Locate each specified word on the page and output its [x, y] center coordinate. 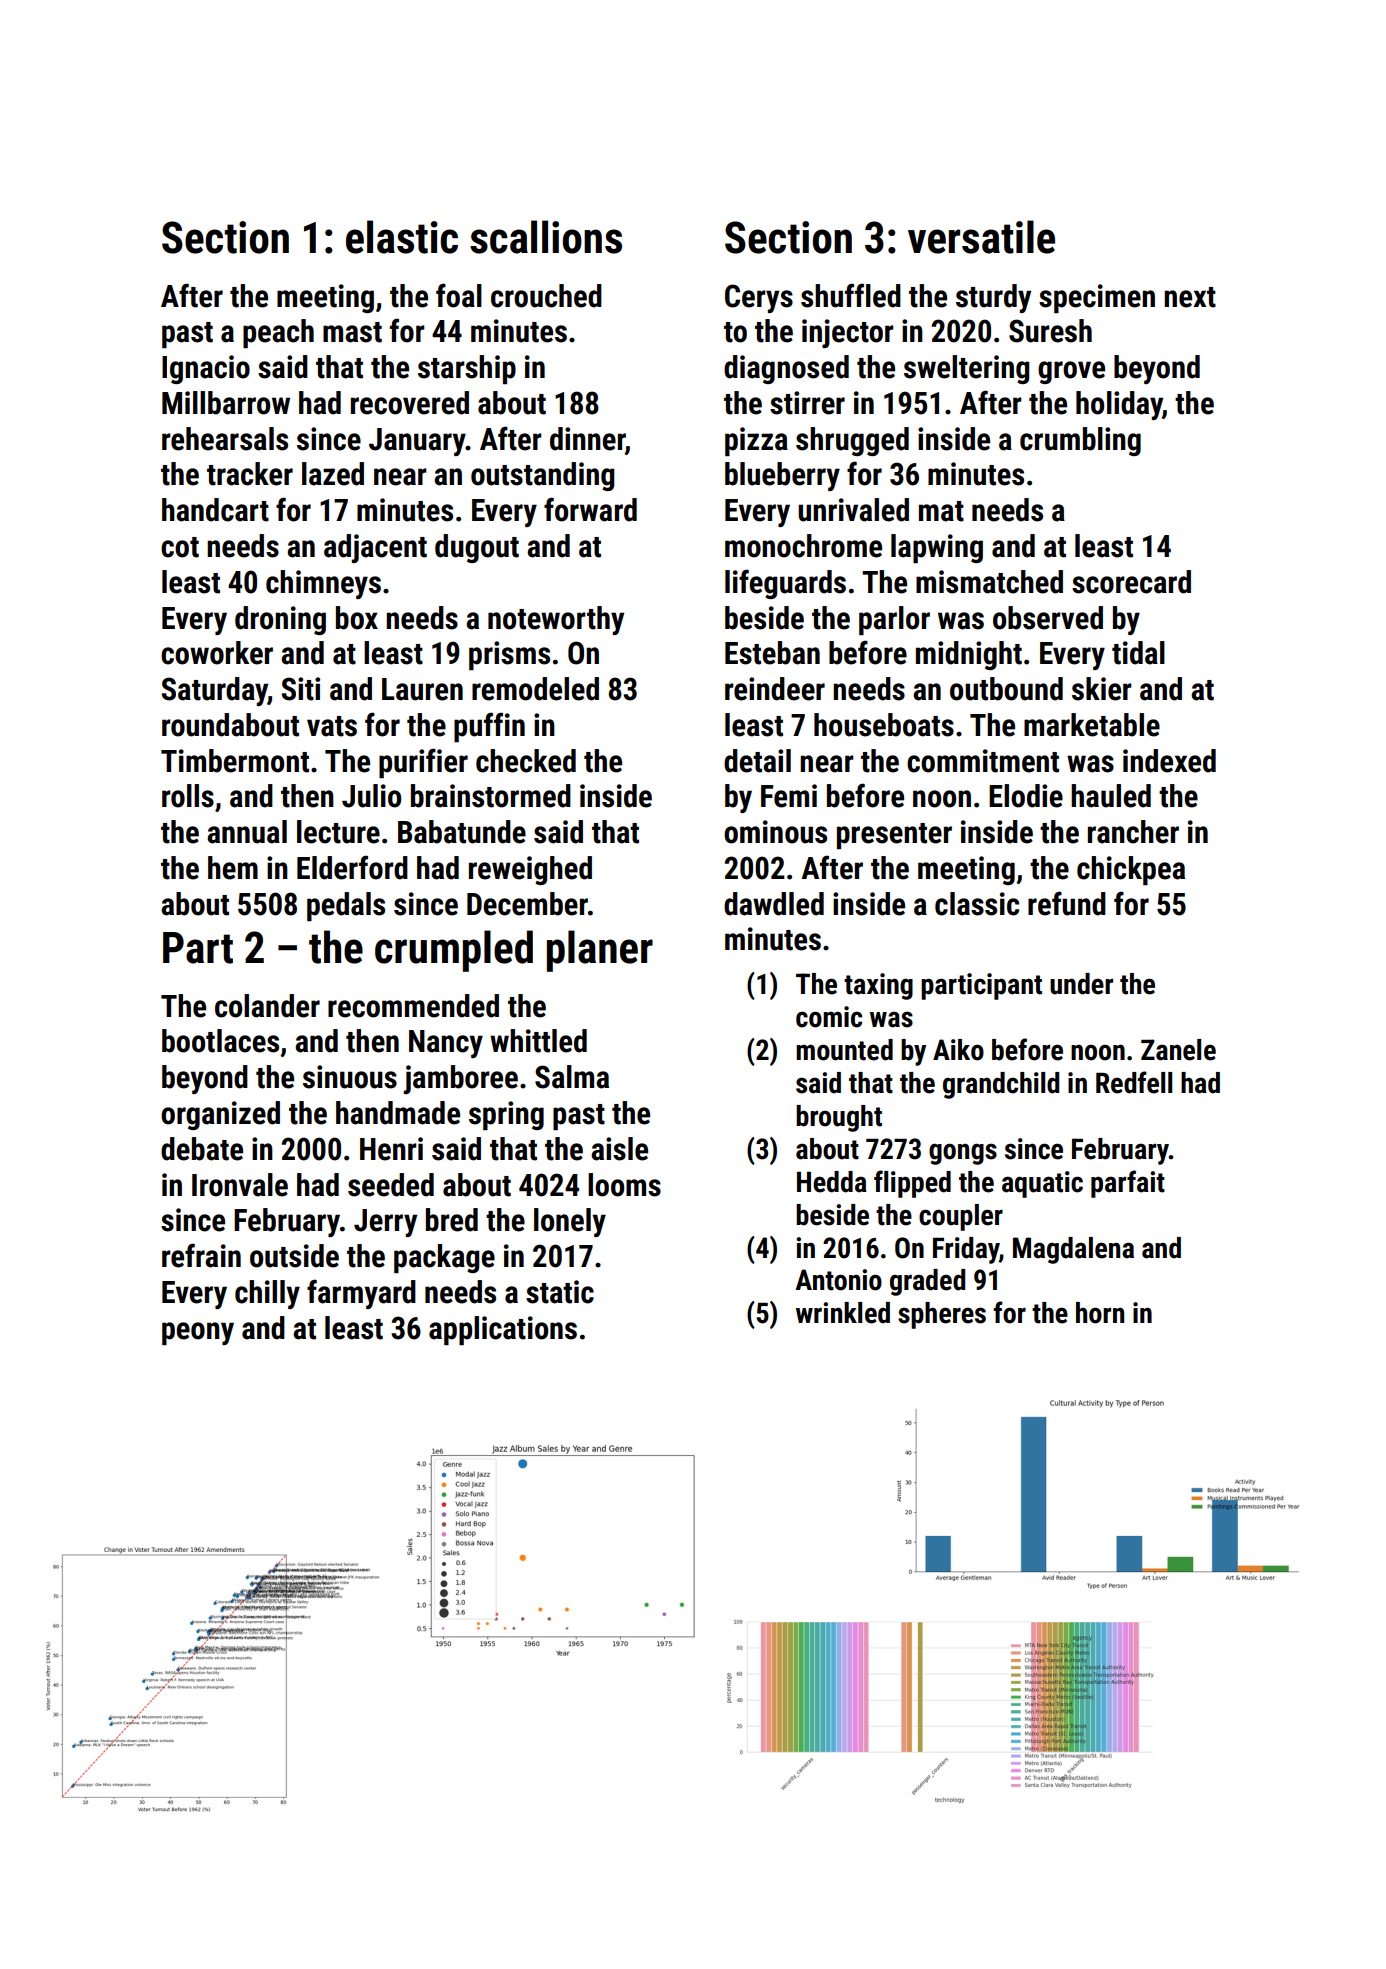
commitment [983, 761]
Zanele [1178, 1050]
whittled [538, 1041]
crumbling [1080, 441]
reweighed [530, 870]
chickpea [1131, 870]
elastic [402, 237]
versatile [981, 237]
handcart [215, 510]
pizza [756, 441]
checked [526, 761]
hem [233, 868]
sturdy [993, 298]
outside [294, 1256]
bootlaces [220, 1041]
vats [332, 726]
